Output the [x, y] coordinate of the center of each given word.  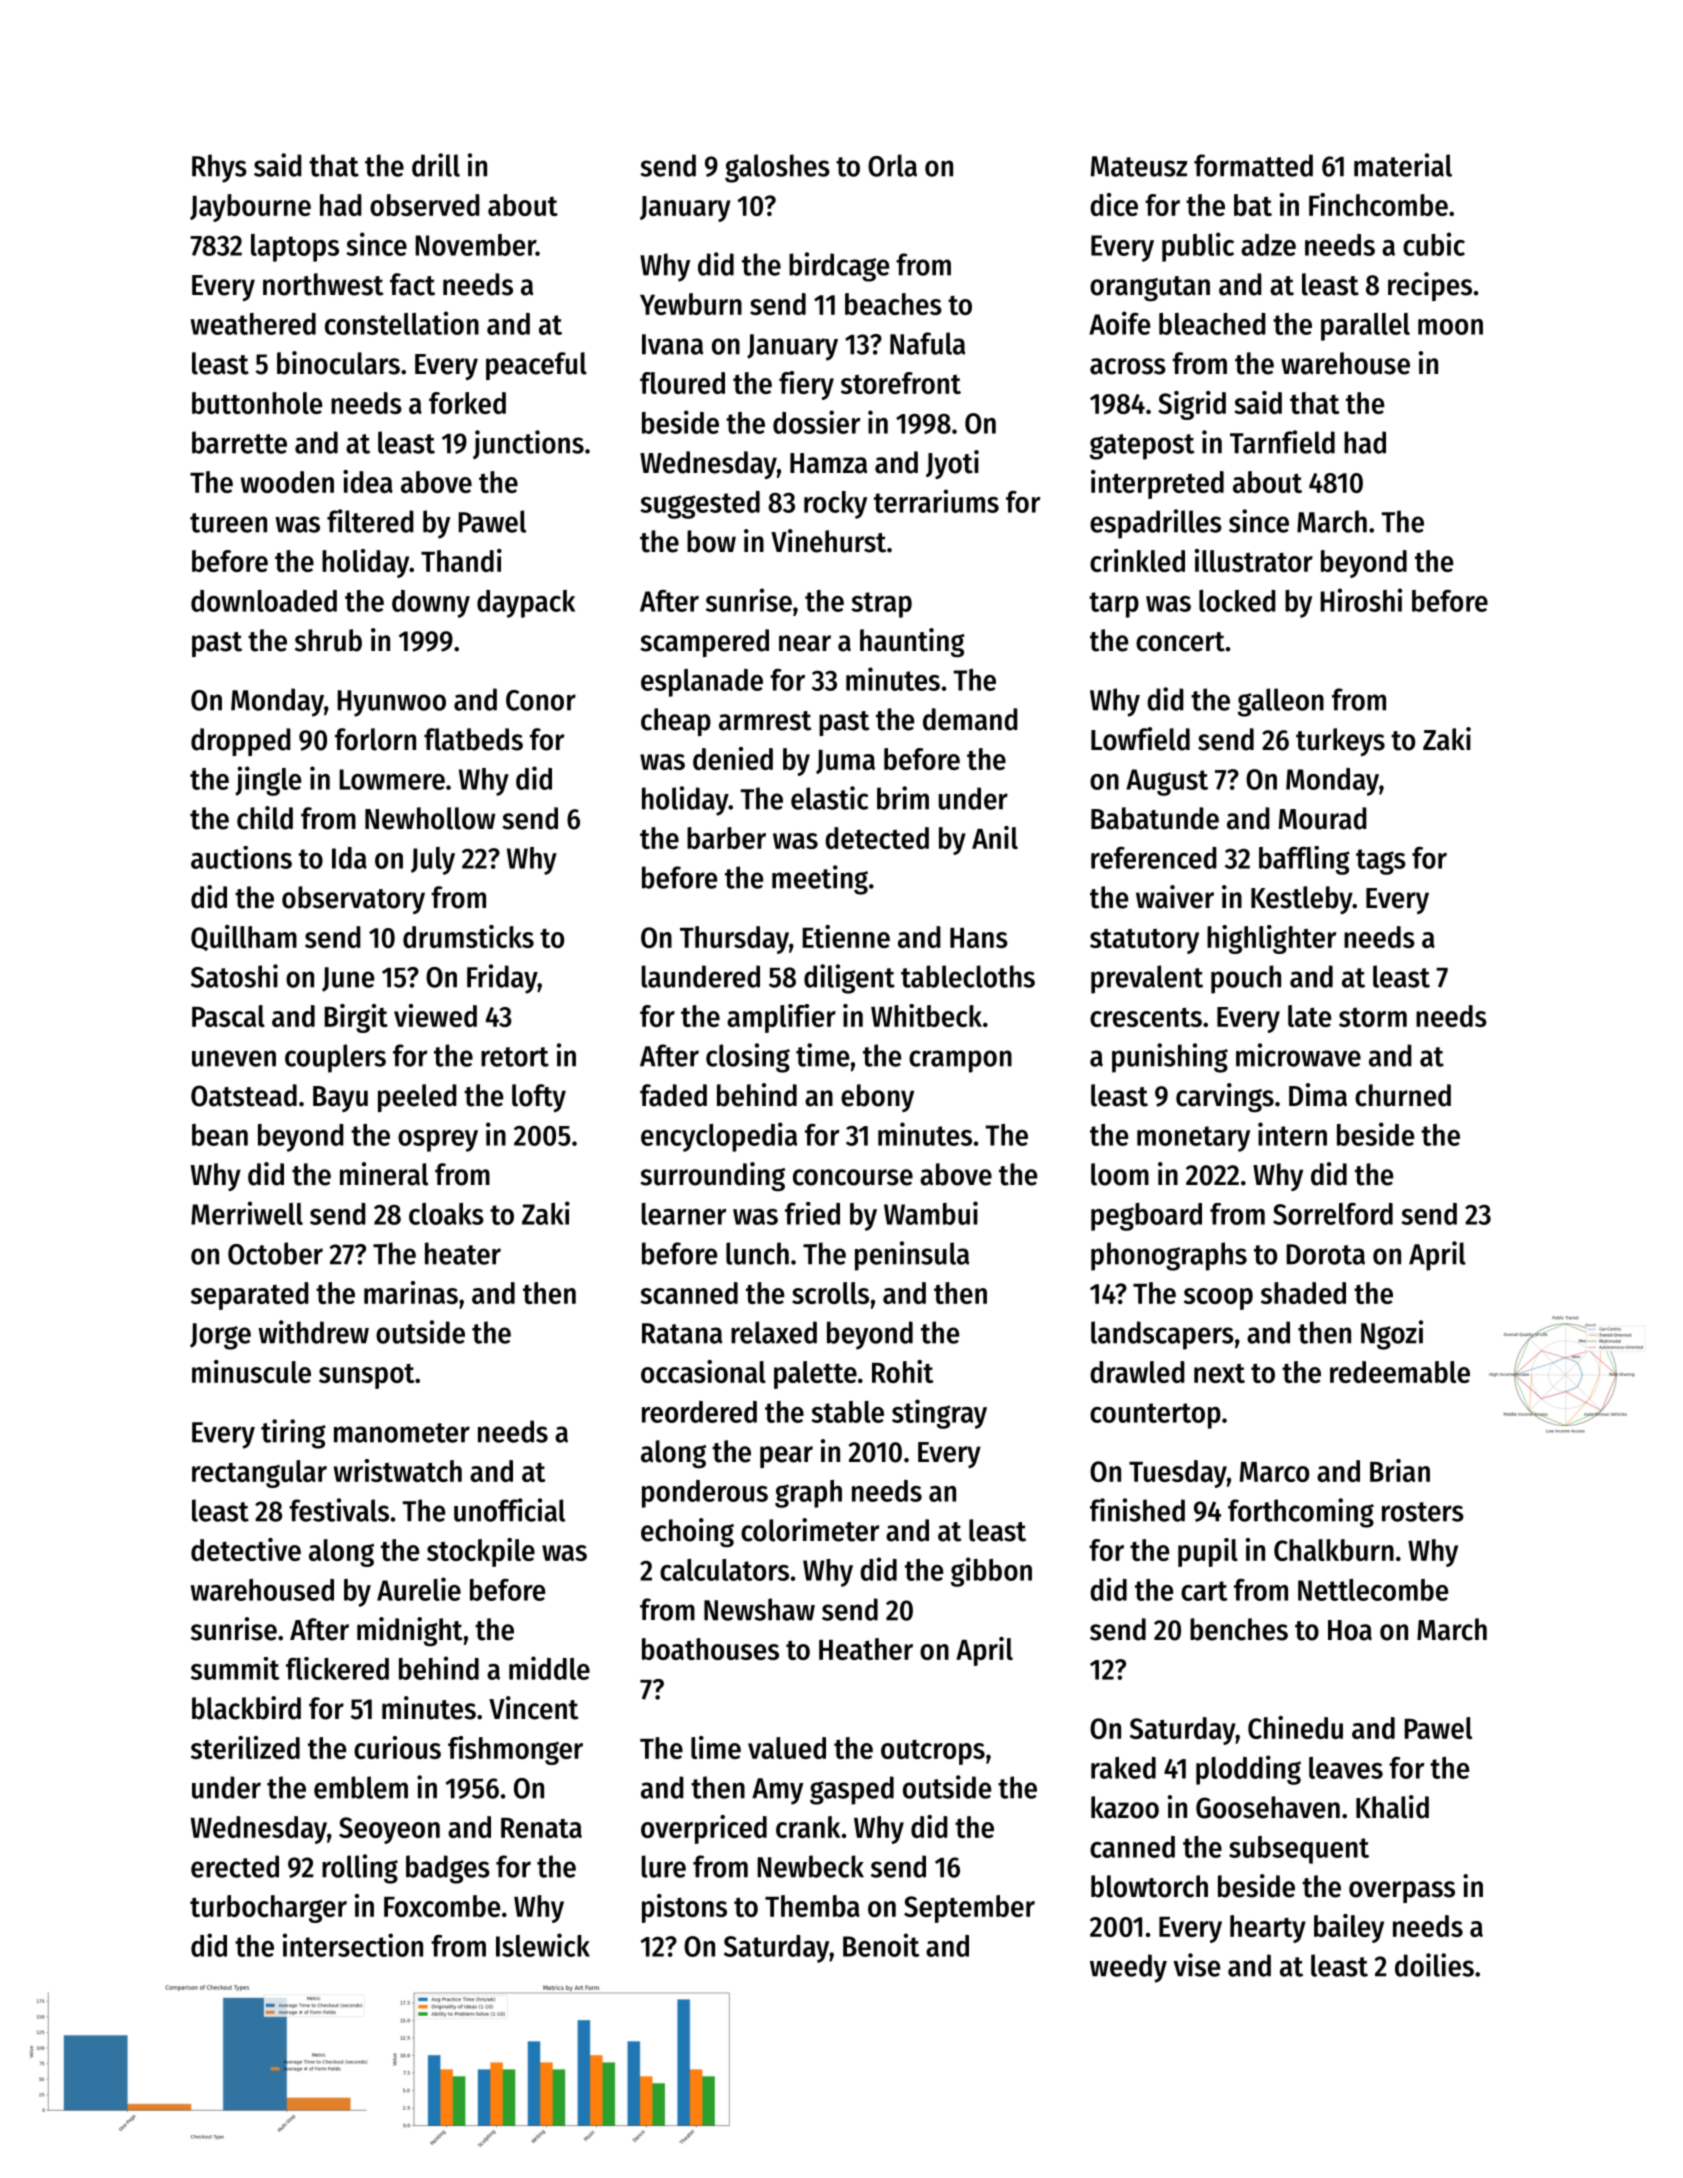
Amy [777, 1791]
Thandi [461, 560]
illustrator [1254, 560]
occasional [703, 1371]
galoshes [777, 168]
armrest [765, 721]
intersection [353, 1945]
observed [425, 205]
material [1403, 165]
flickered [337, 1668]
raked [1123, 1768]
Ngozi [1392, 1335]
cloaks [446, 1214]
